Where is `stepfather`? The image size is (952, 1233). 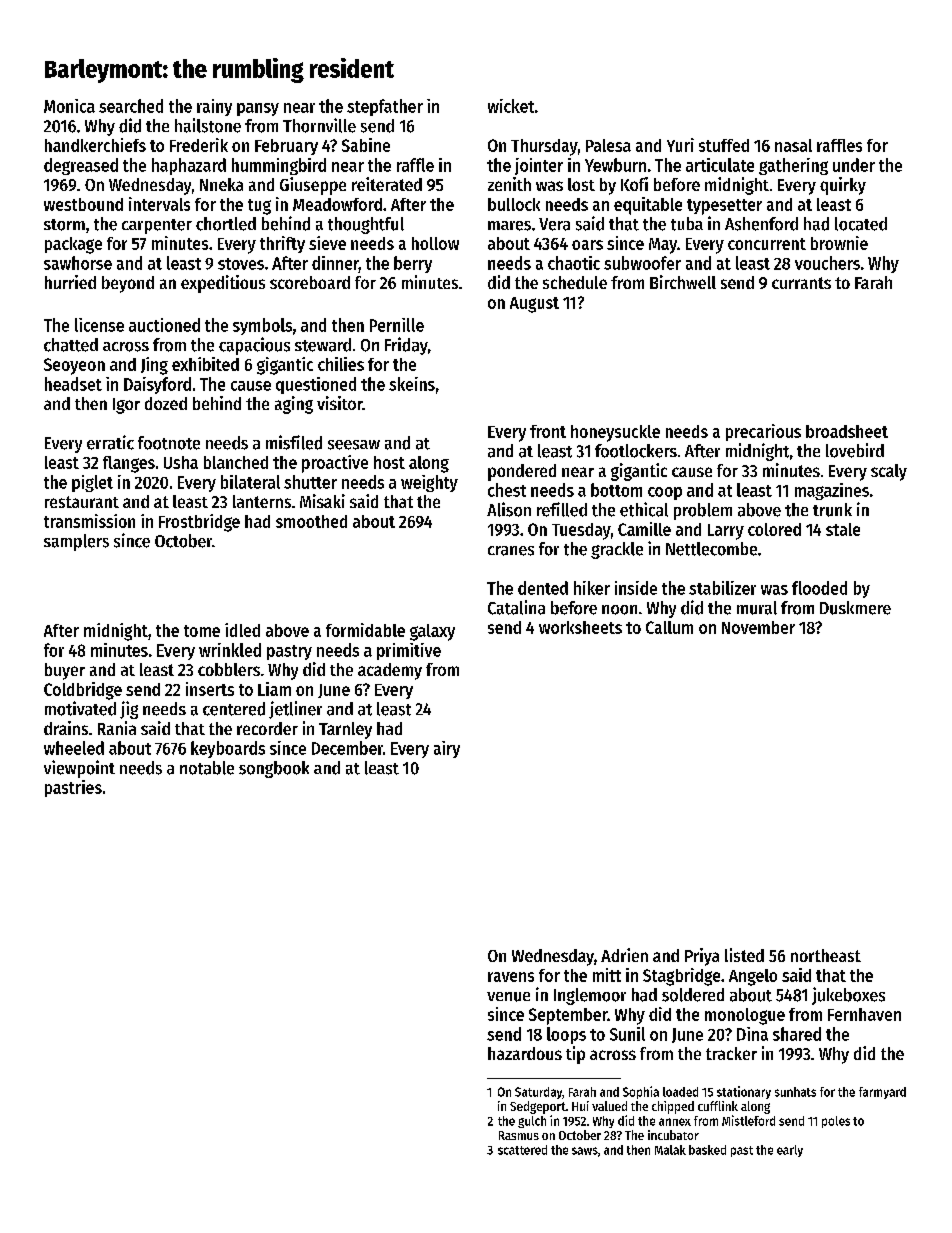 stepfather is located at coordinates (385, 107).
